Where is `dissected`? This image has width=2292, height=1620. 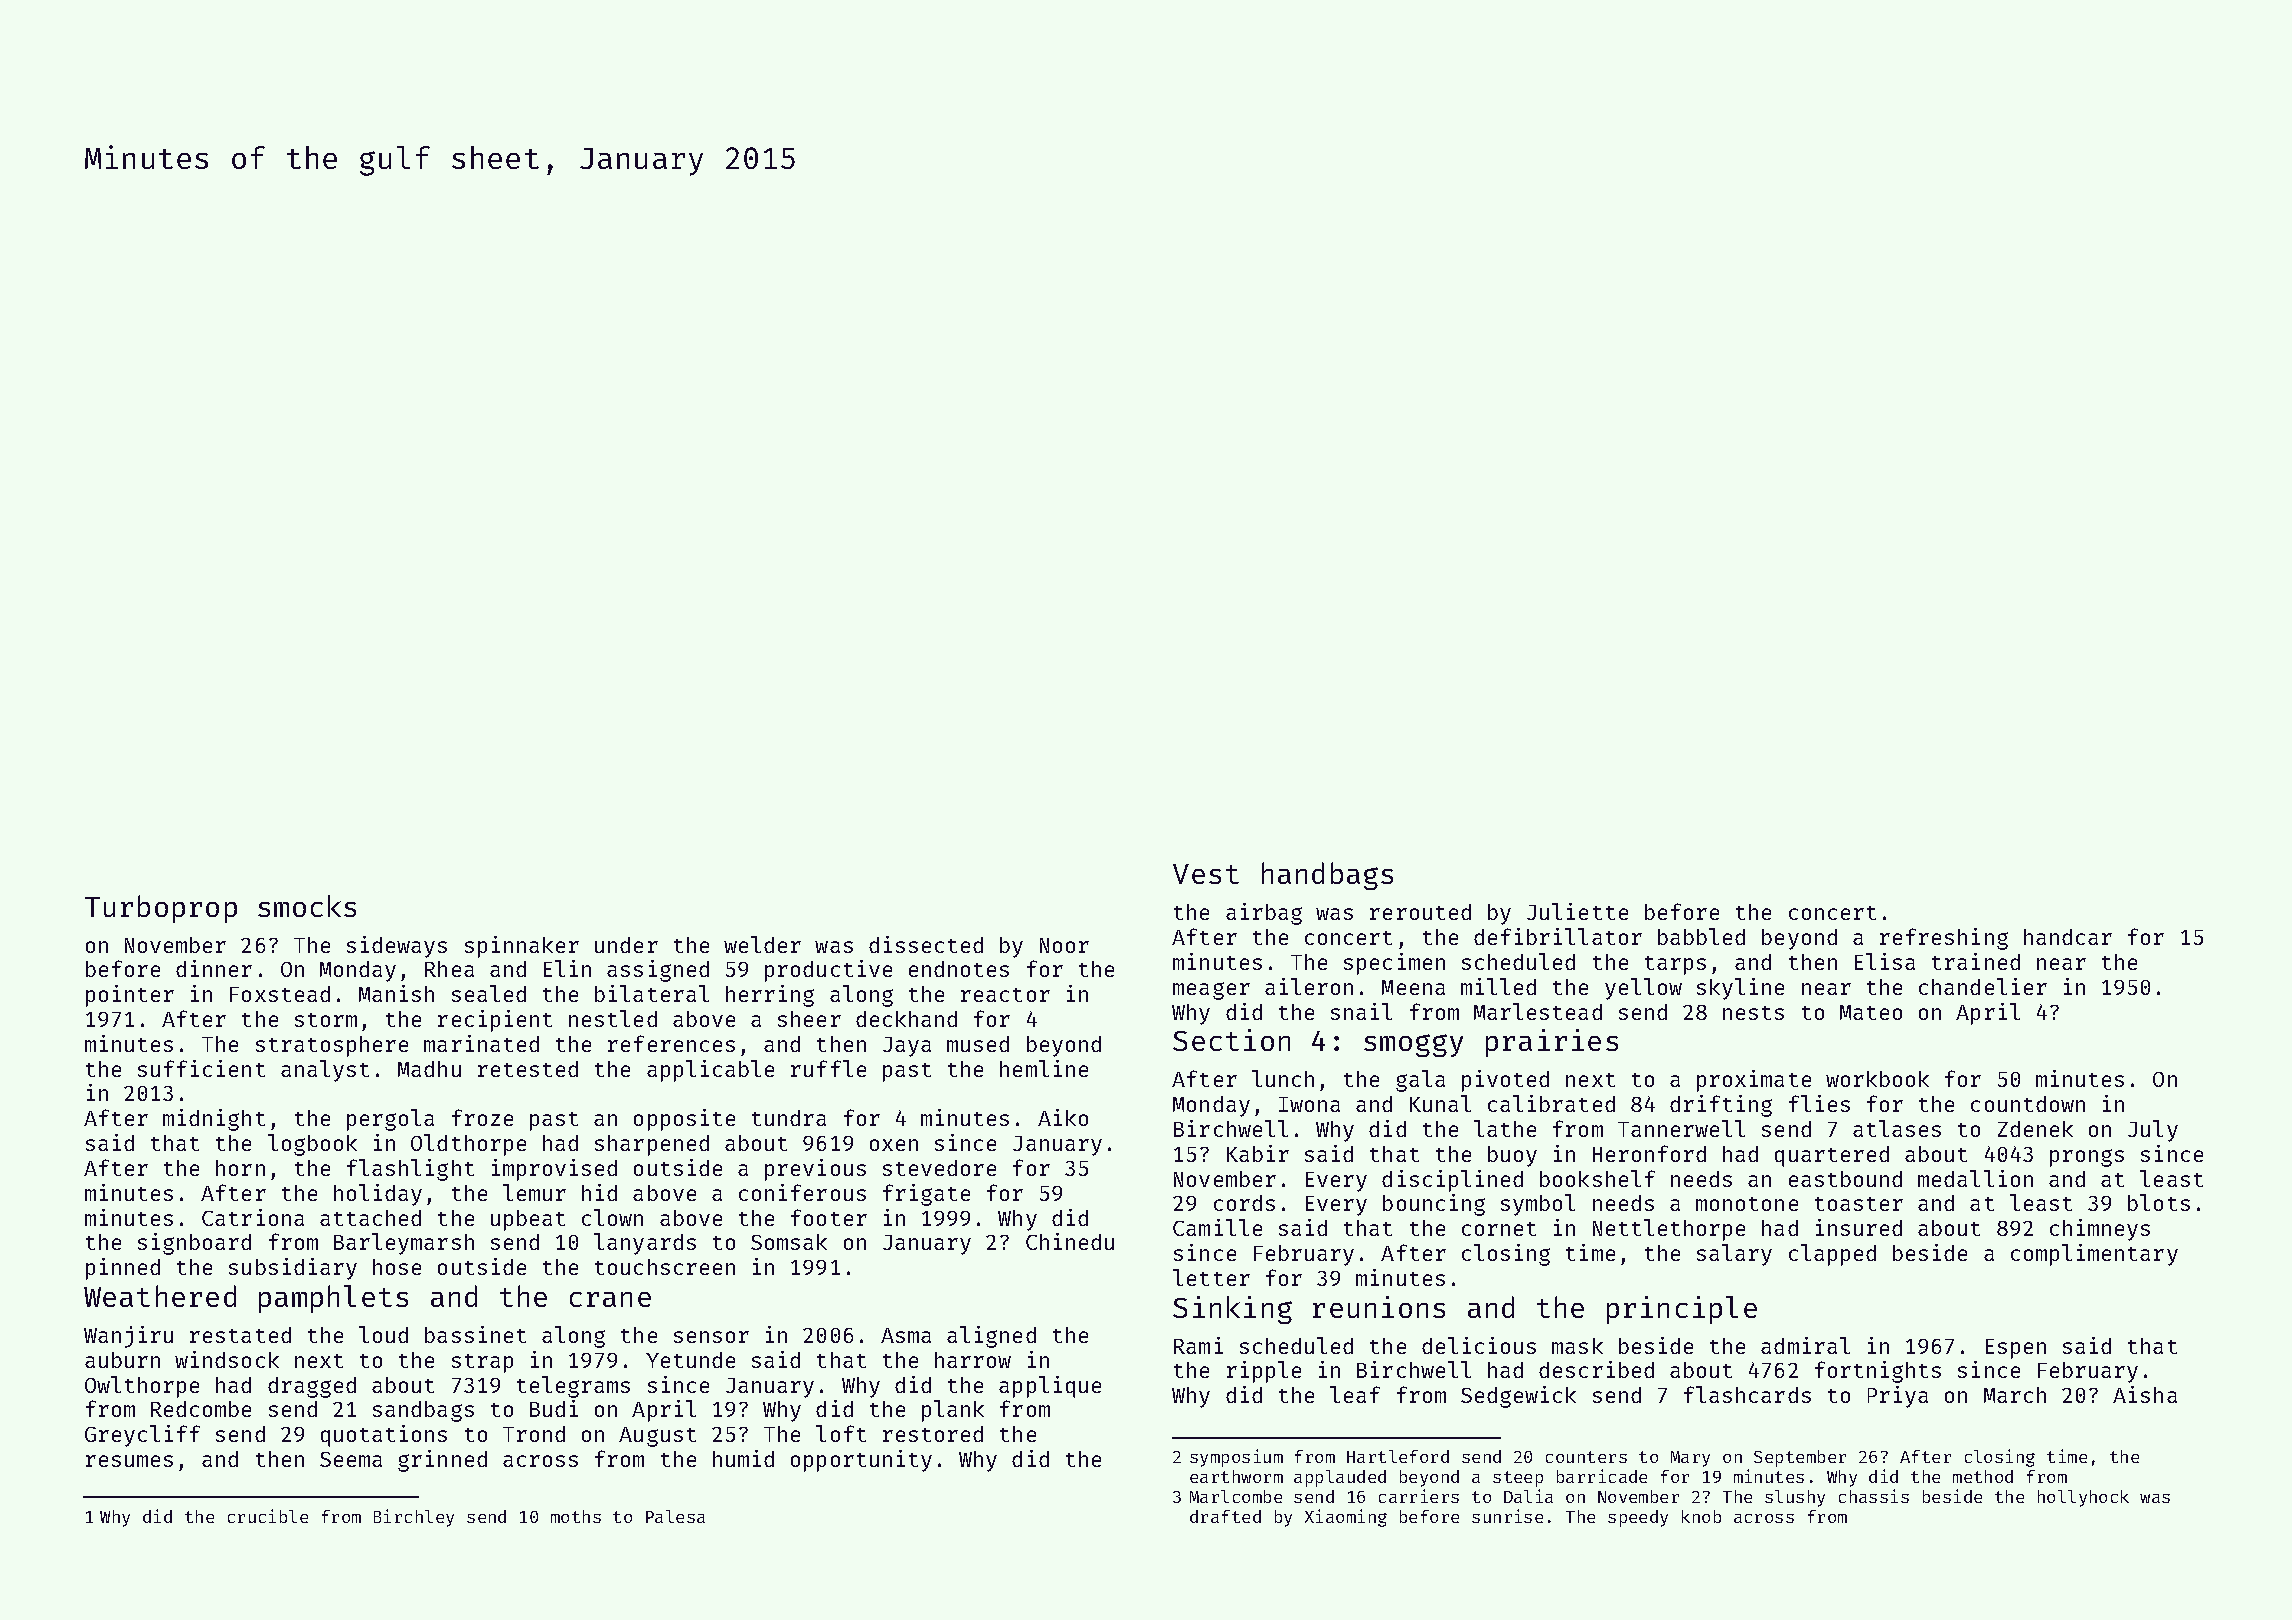 dissected is located at coordinates (926, 944).
